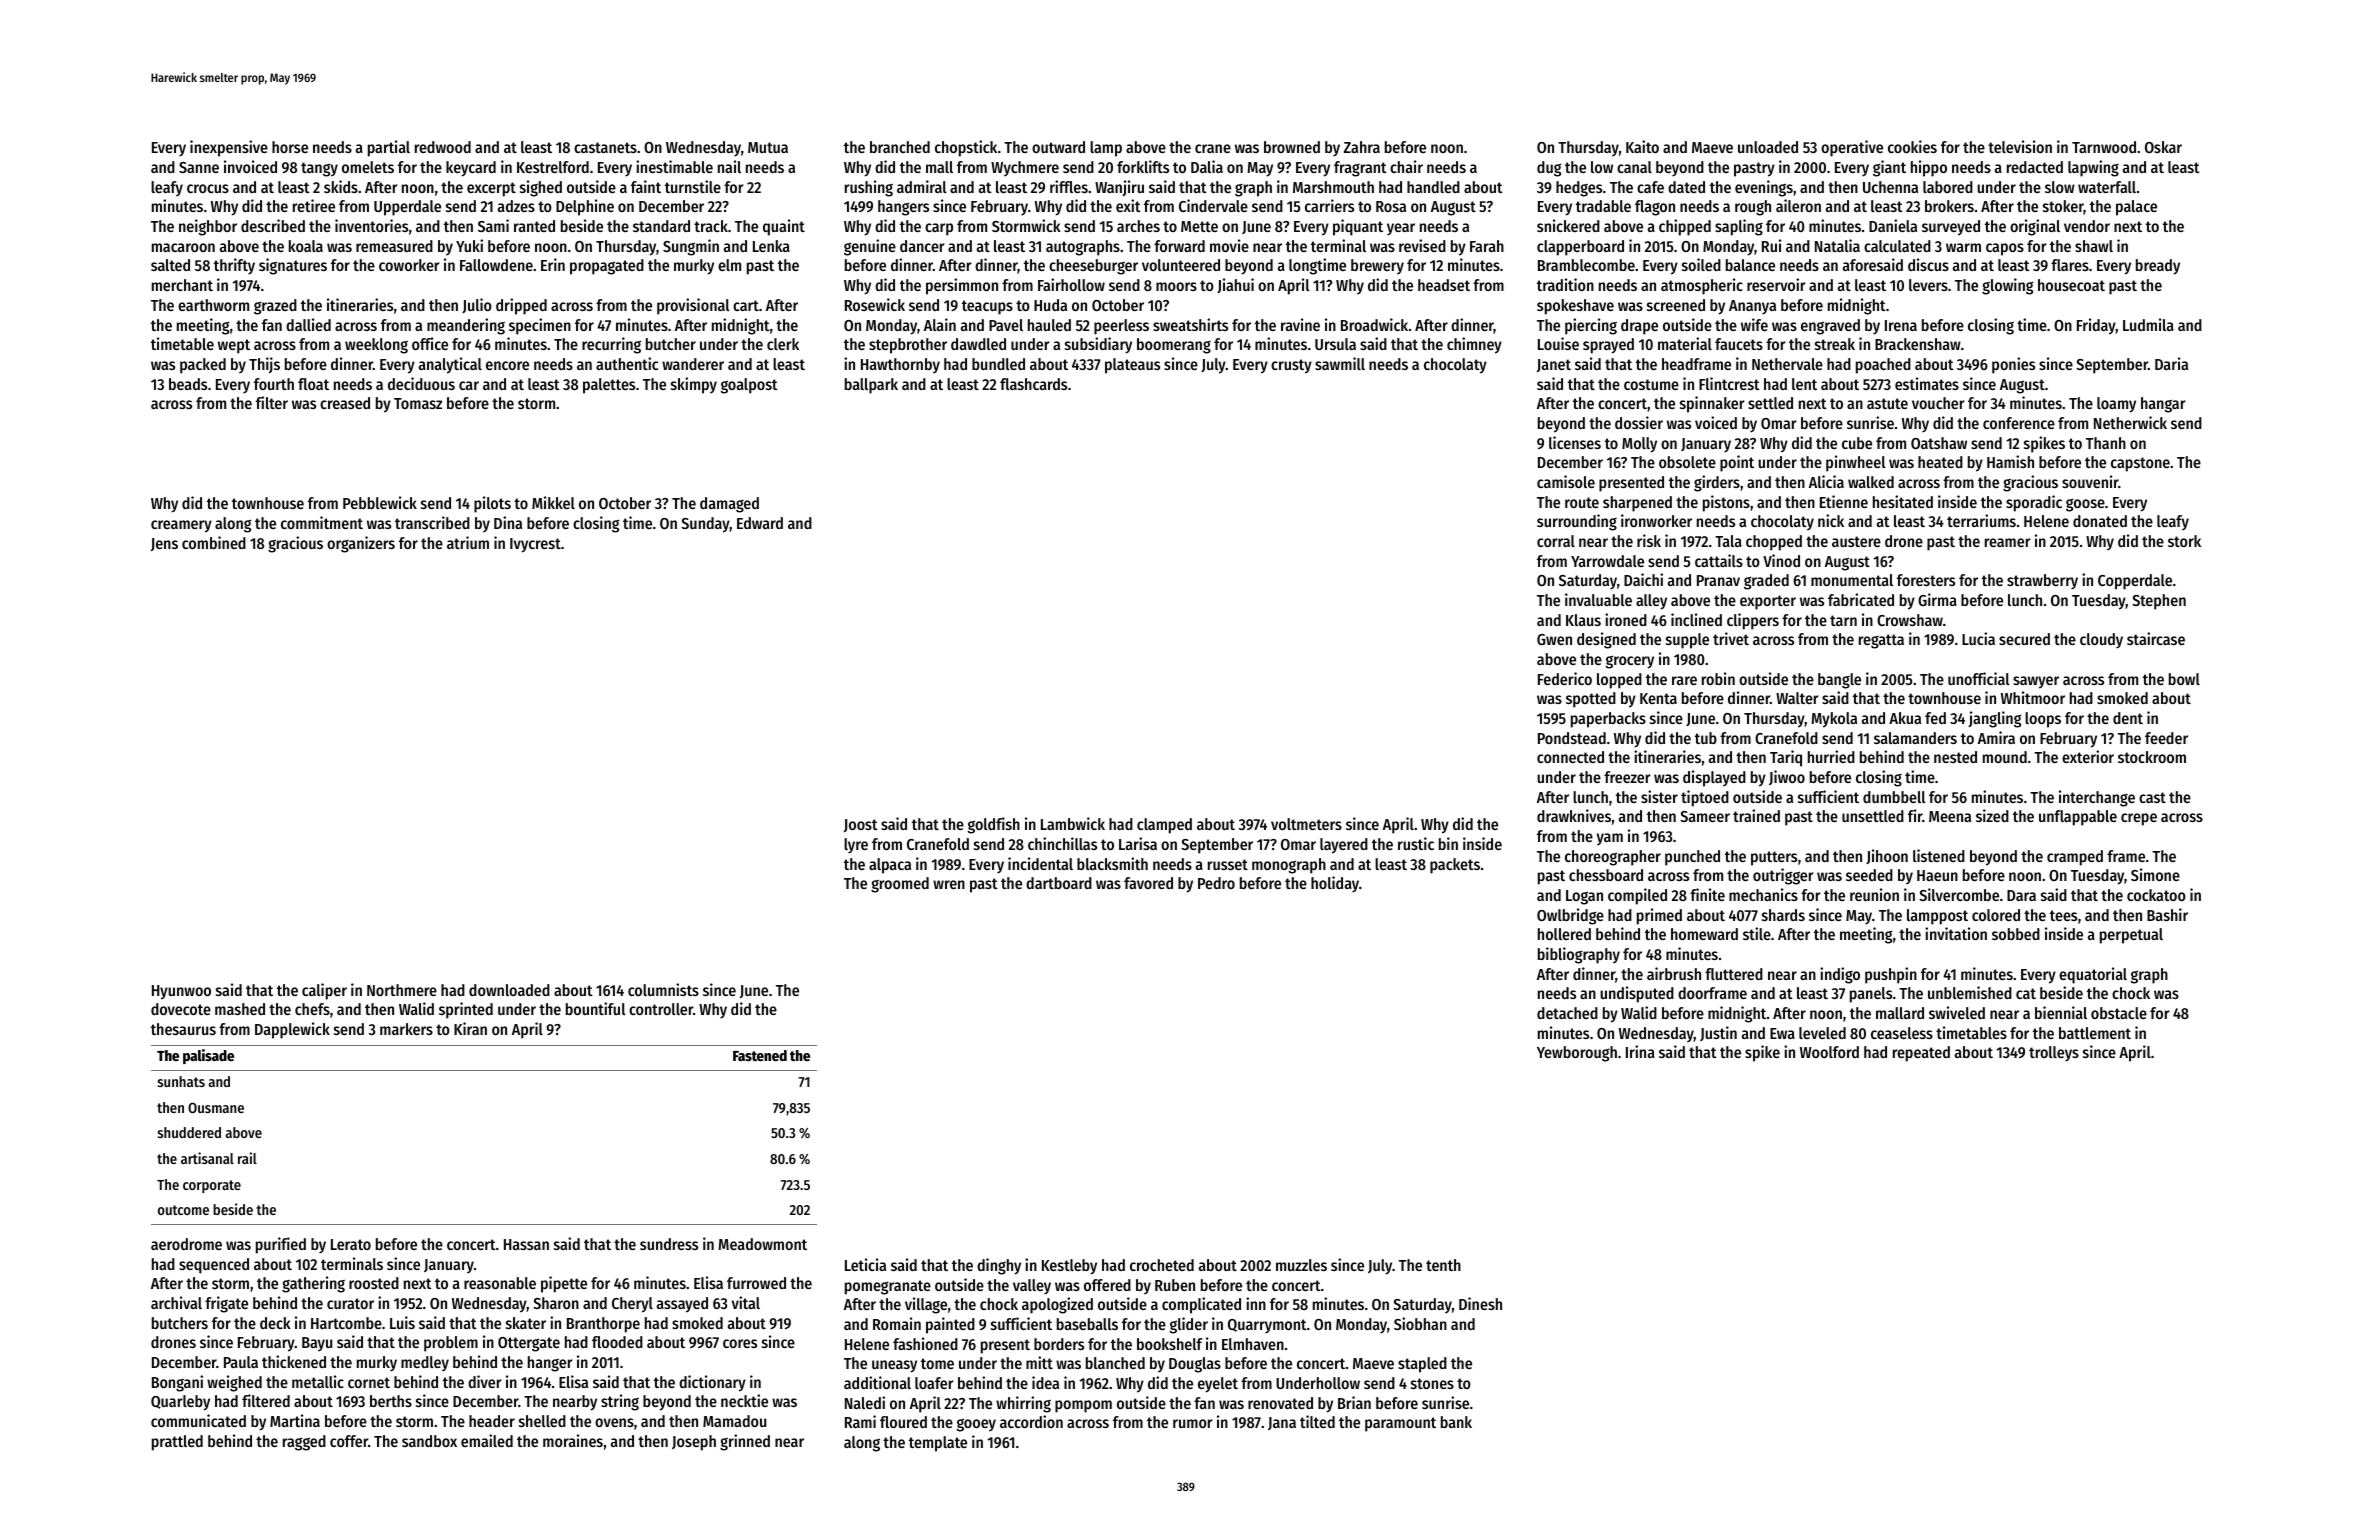 The width and height of the screenshot is (2354, 1523). Describe the element at coordinates (2054, 1054) in the screenshot. I see `trolleys` at that location.
